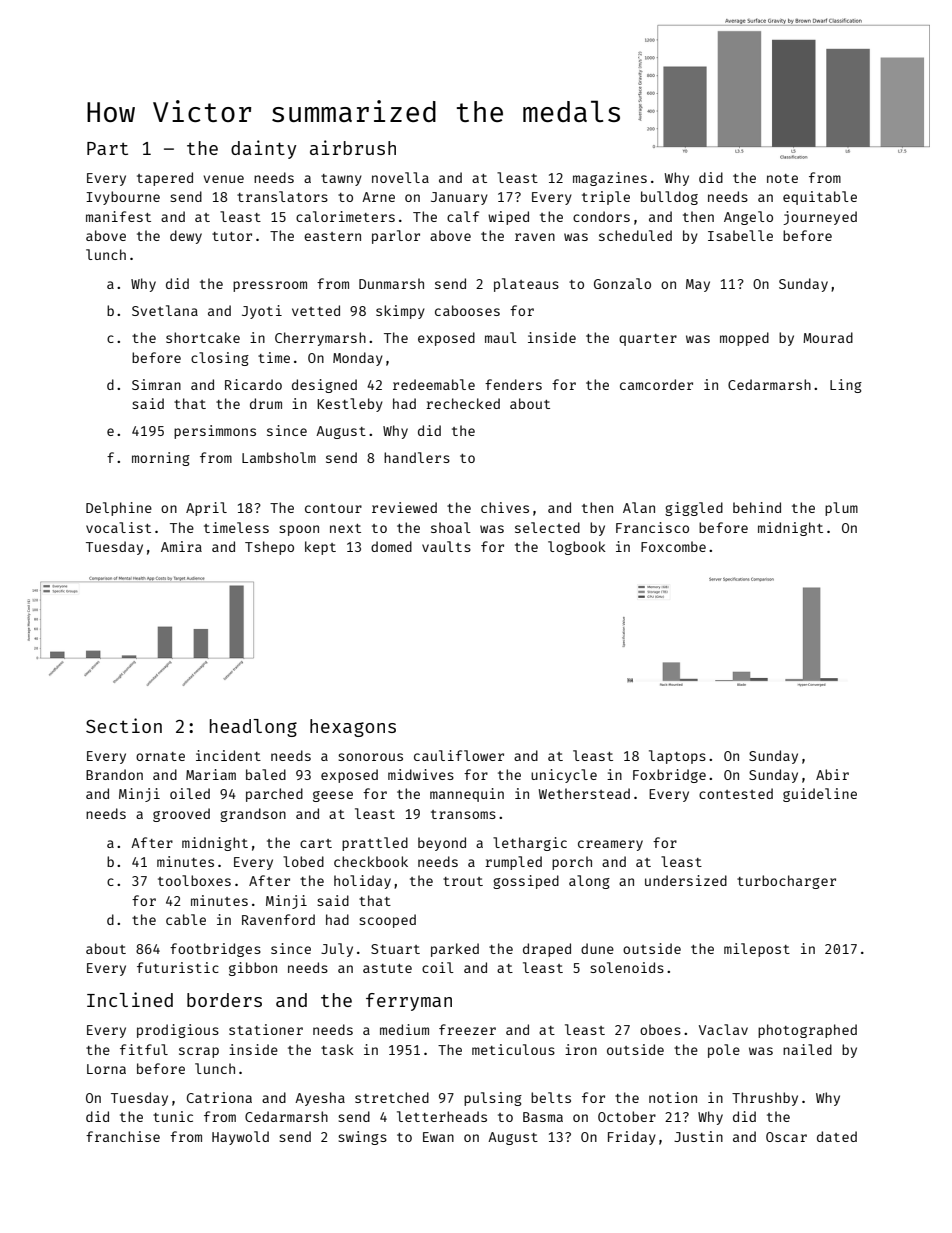 The width and height of the image is (952, 1233). I want to click on fenders, so click(513, 384).
